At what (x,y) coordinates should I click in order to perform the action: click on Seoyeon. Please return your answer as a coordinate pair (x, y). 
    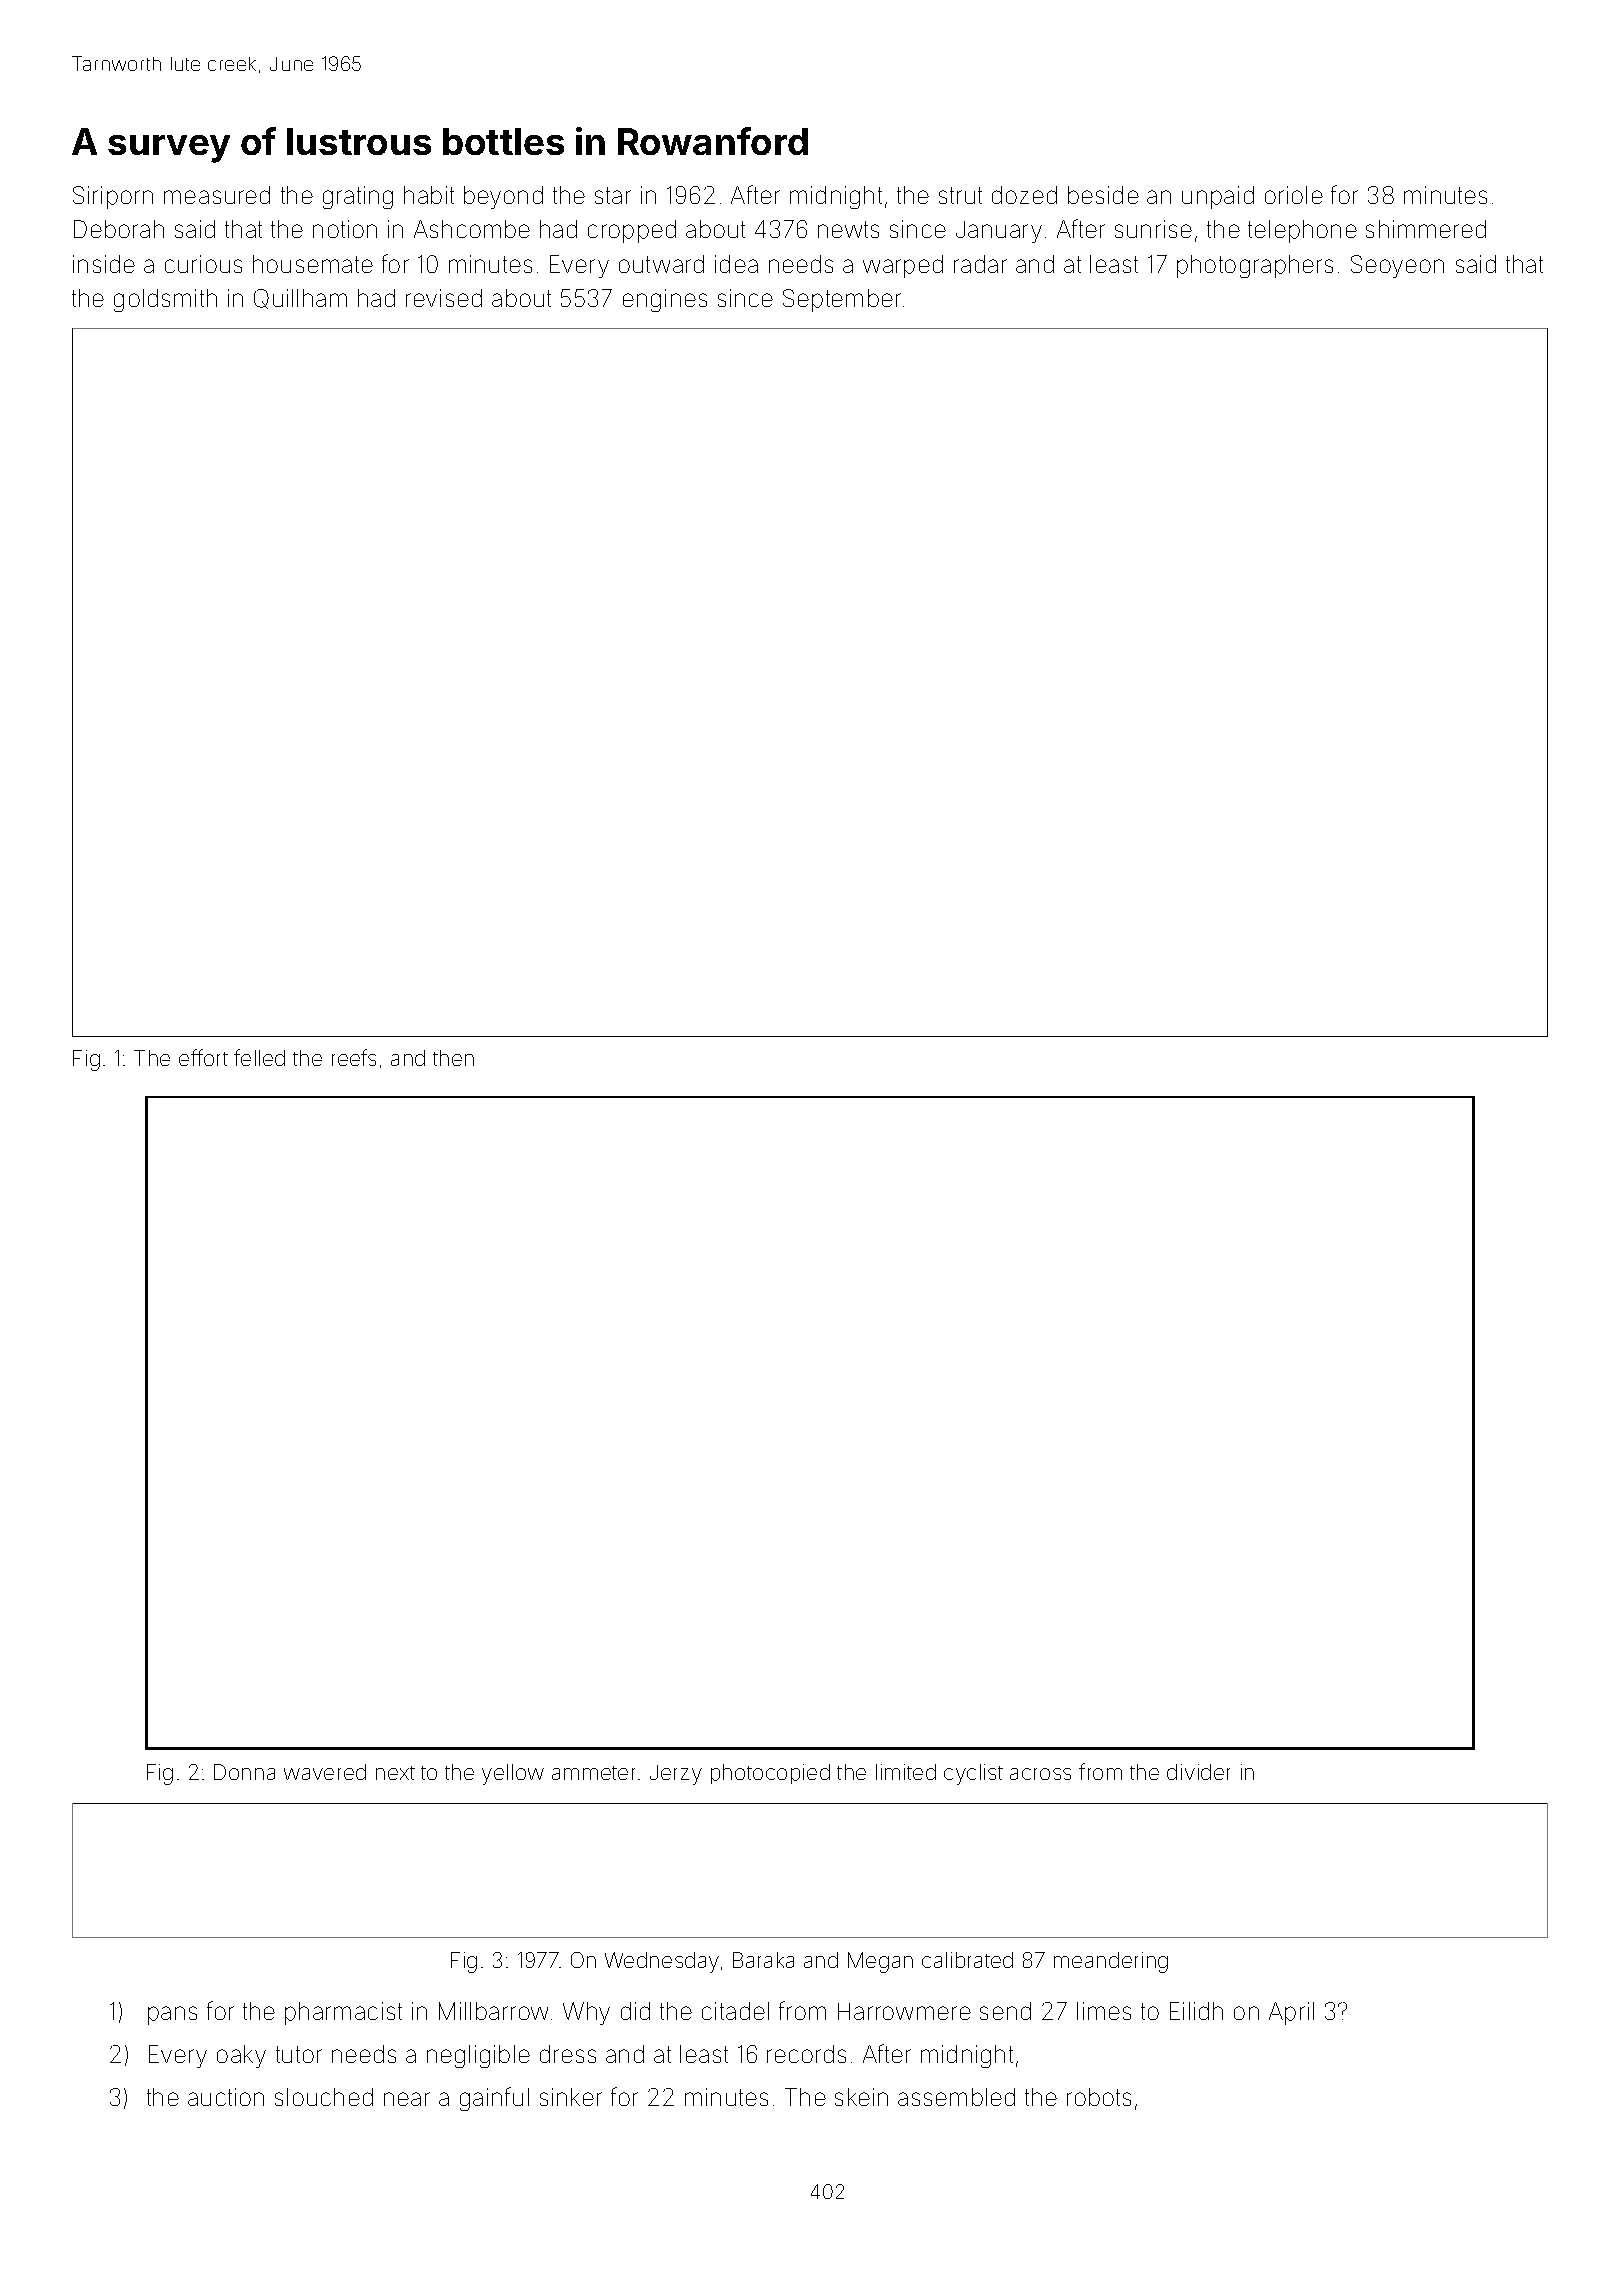
    Looking at the image, I should click on (1397, 266).
